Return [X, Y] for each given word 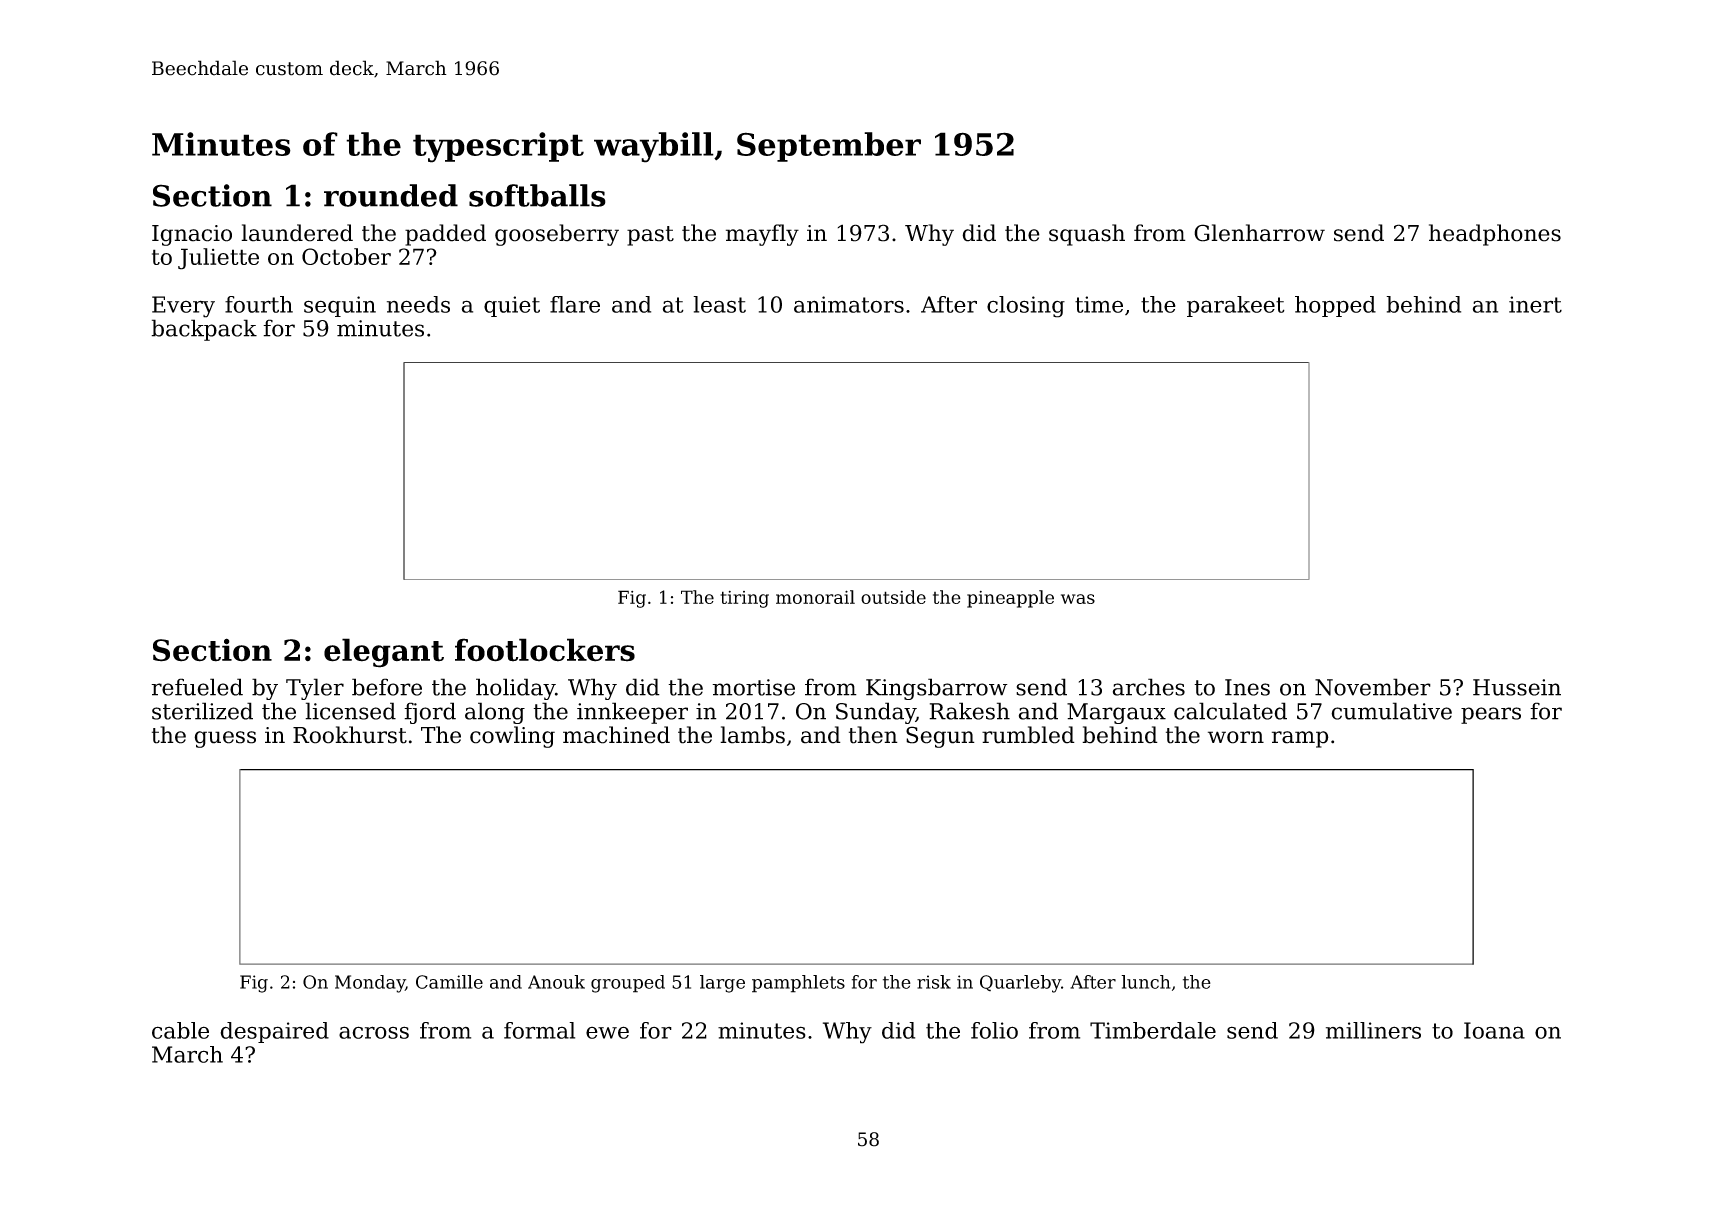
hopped [1335, 306]
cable [180, 1030]
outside [893, 597]
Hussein [1517, 687]
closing [1026, 307]
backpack [204, 330]
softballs [537, 195]
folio [994, 1030]
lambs [752, 735]
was [1078, 599]
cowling [512, 737]
